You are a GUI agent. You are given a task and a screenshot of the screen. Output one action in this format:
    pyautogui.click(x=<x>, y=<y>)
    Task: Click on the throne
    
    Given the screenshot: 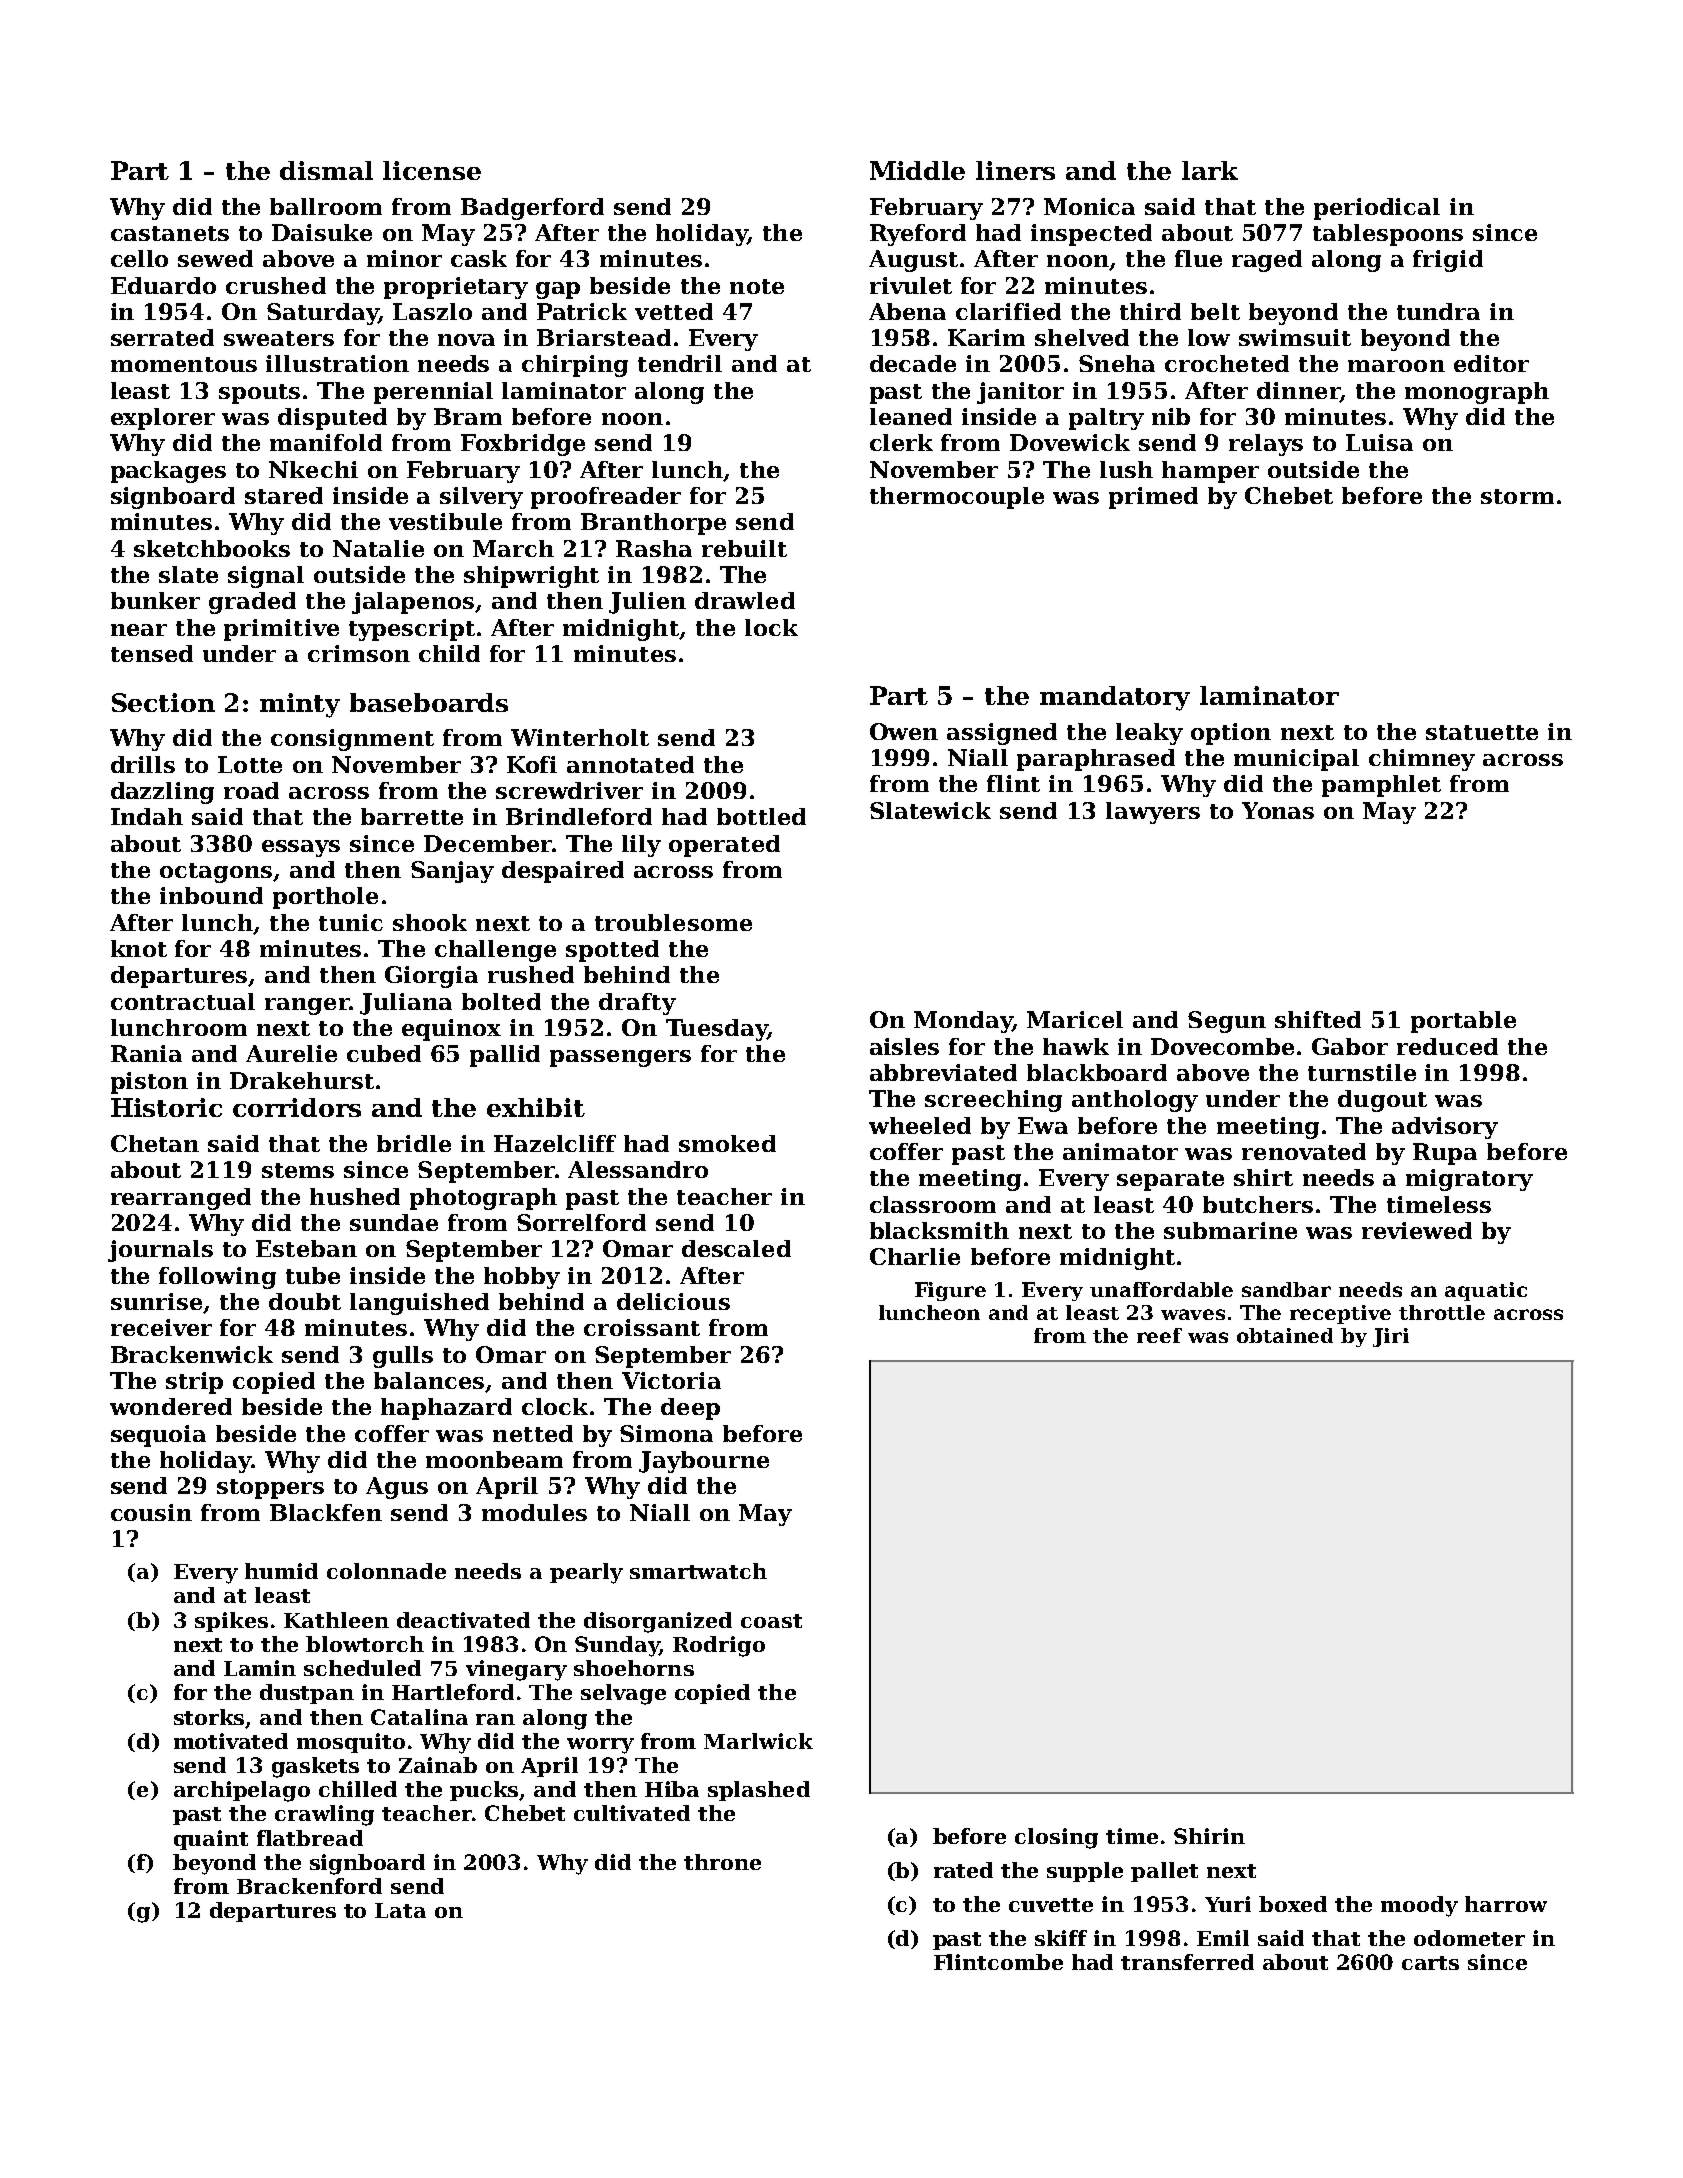 What is the action you would take?
    pyautogui.click(x=722, y=1862)
